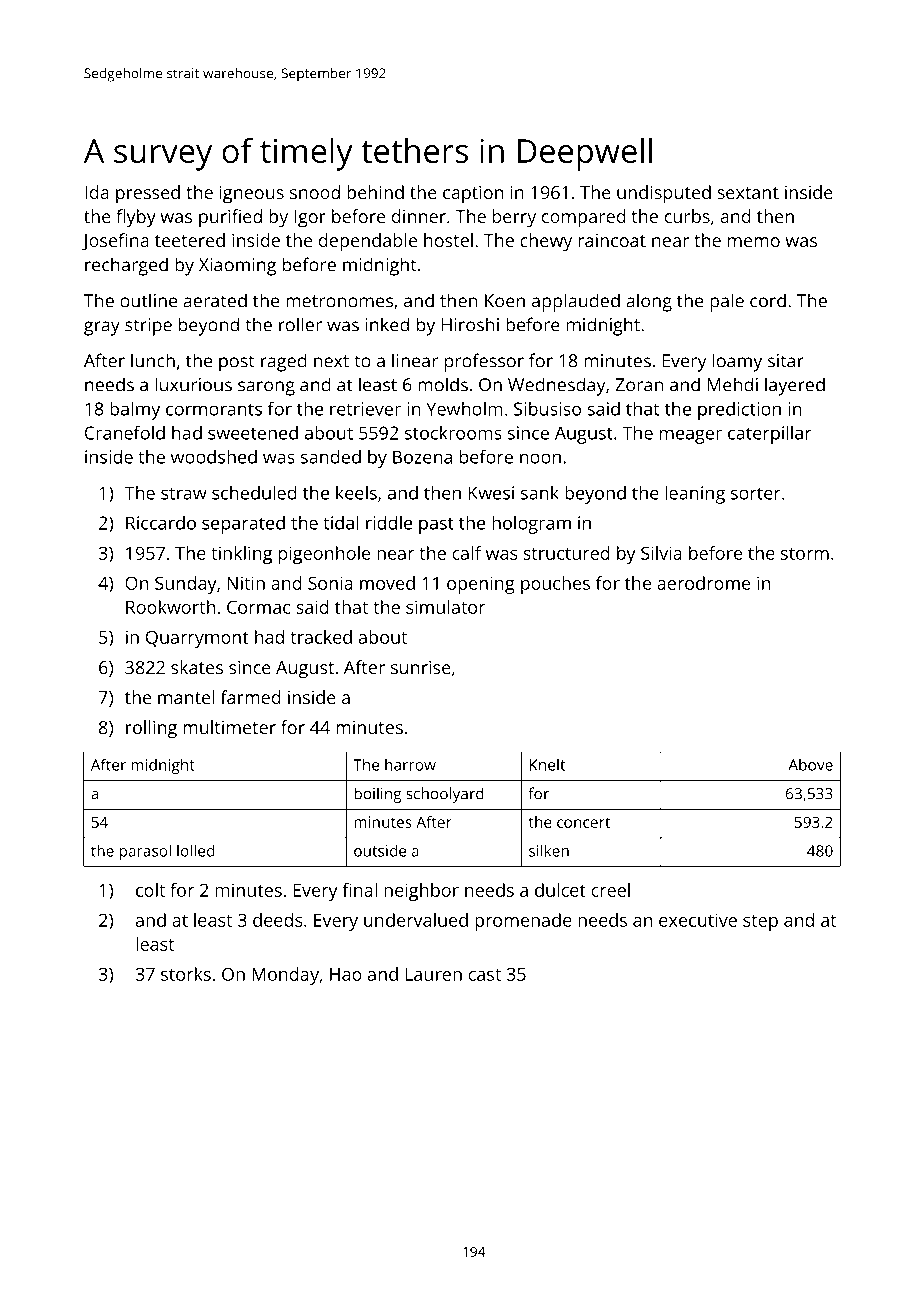  Describe the element at coordinates (102, 328) in the image. I see `gray` at that location.
